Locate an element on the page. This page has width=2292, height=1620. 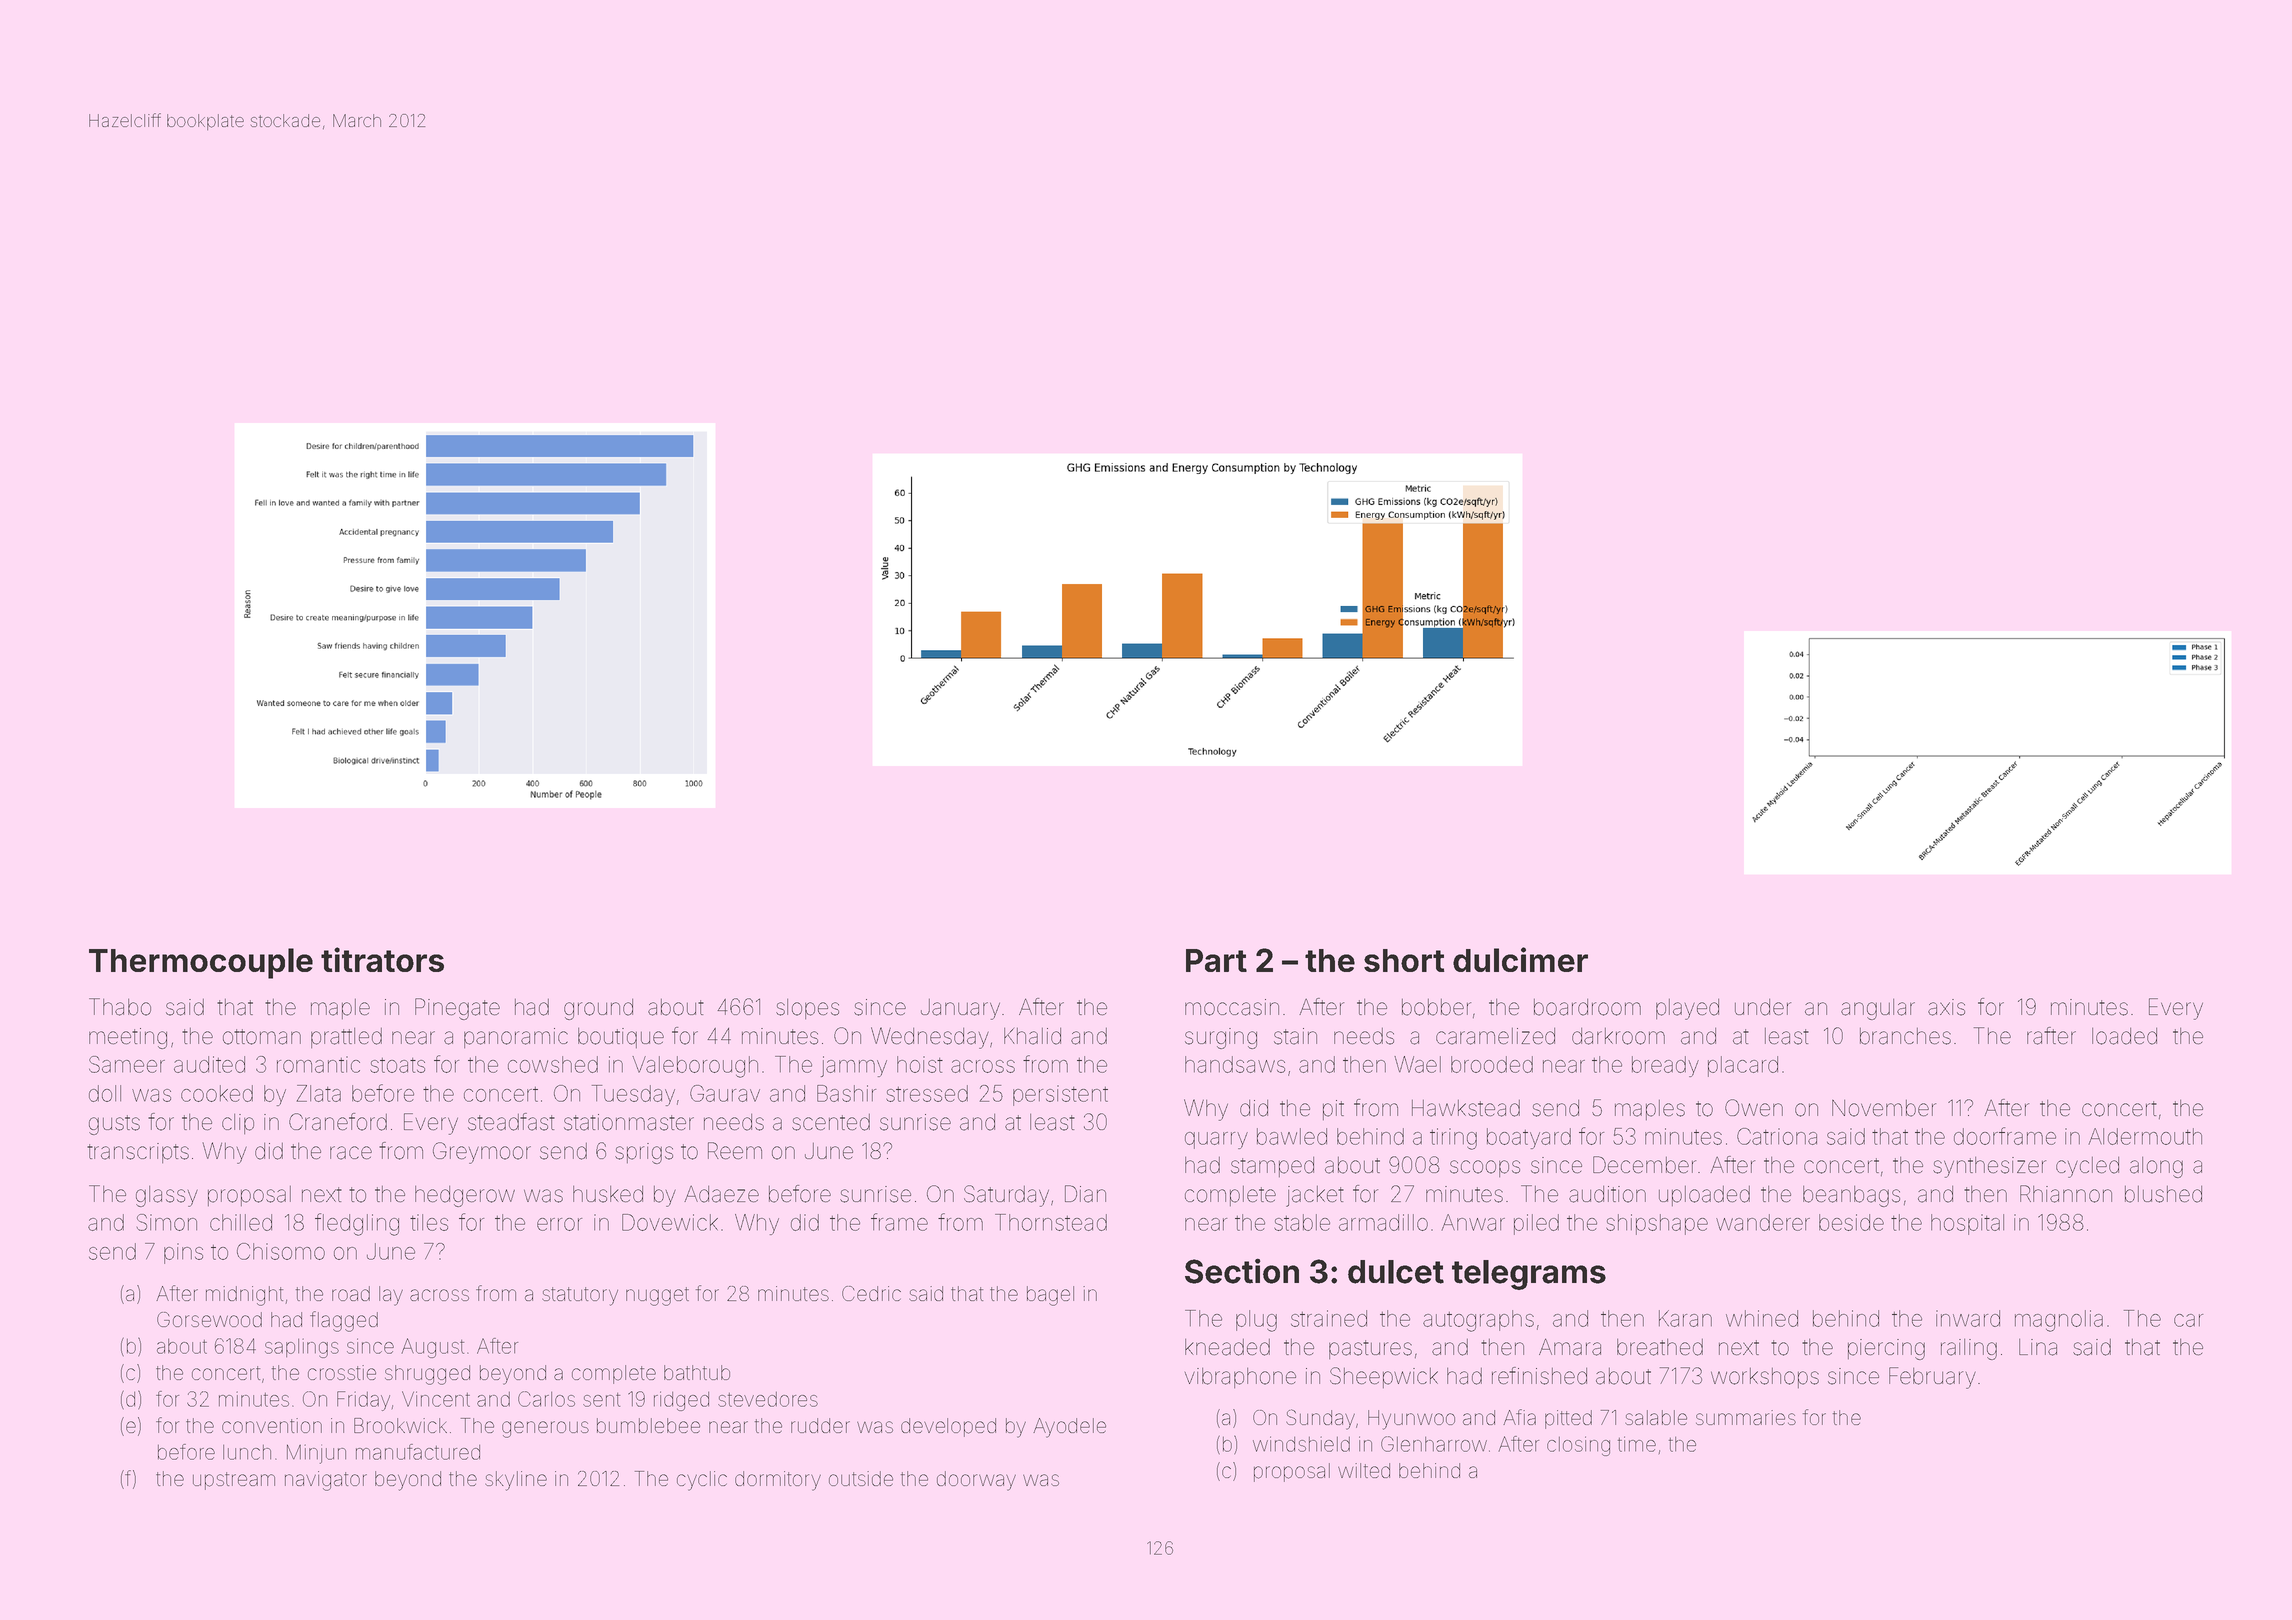
Zlata is located at coordinates (319, 1093).
